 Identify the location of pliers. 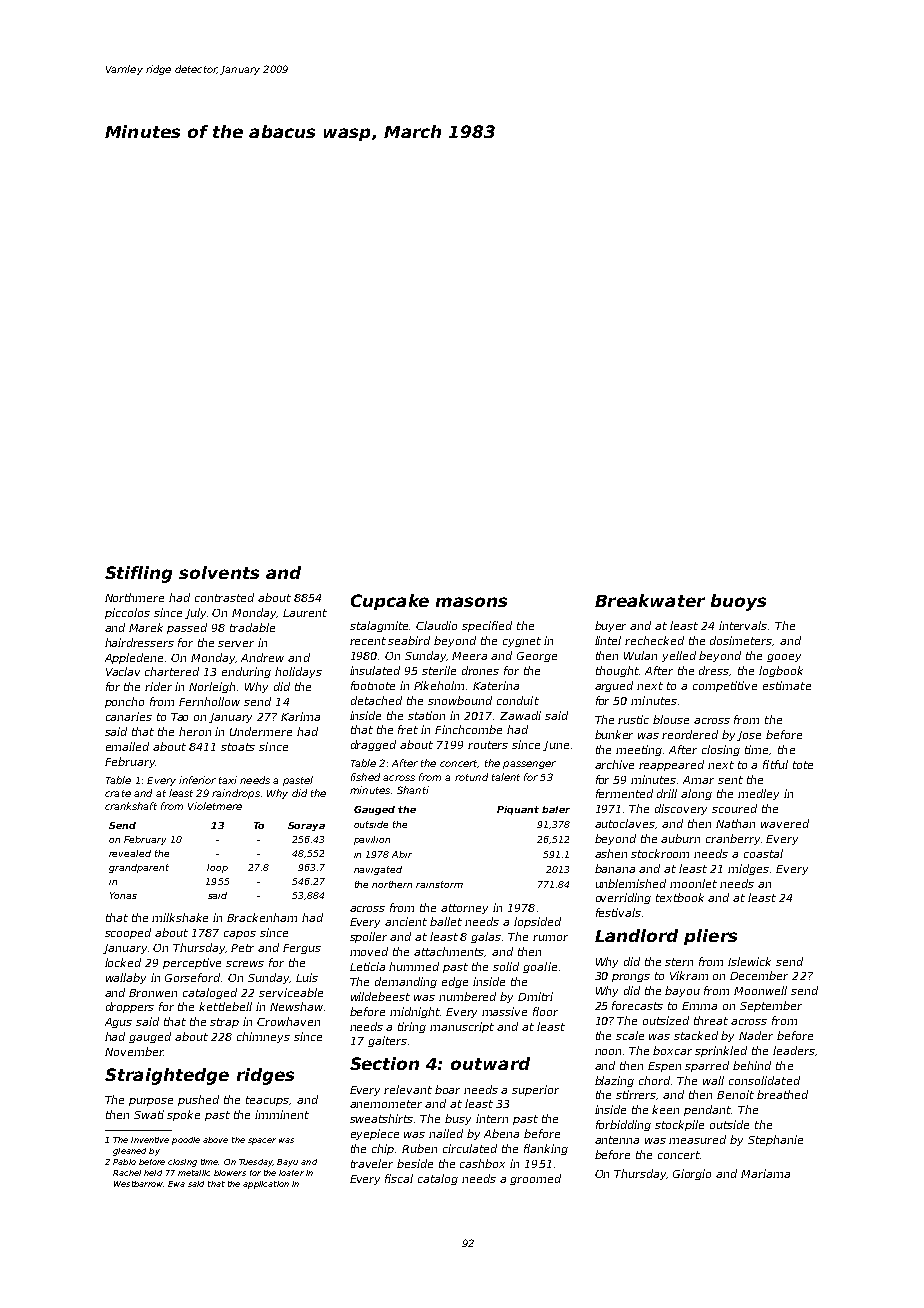
(710, 937).
